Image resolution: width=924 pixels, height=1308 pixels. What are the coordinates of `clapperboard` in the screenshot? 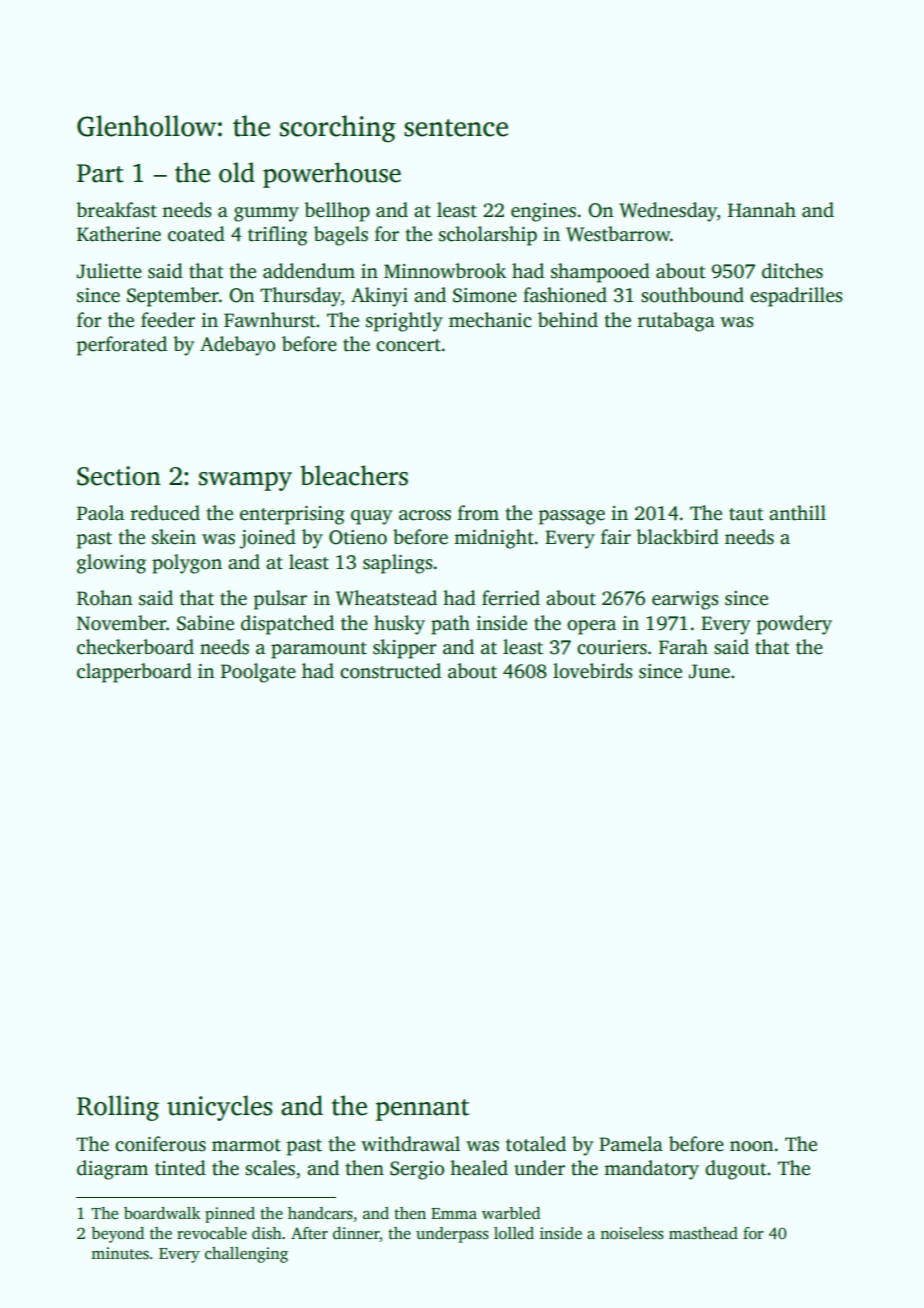 It's located at (134, 673).
